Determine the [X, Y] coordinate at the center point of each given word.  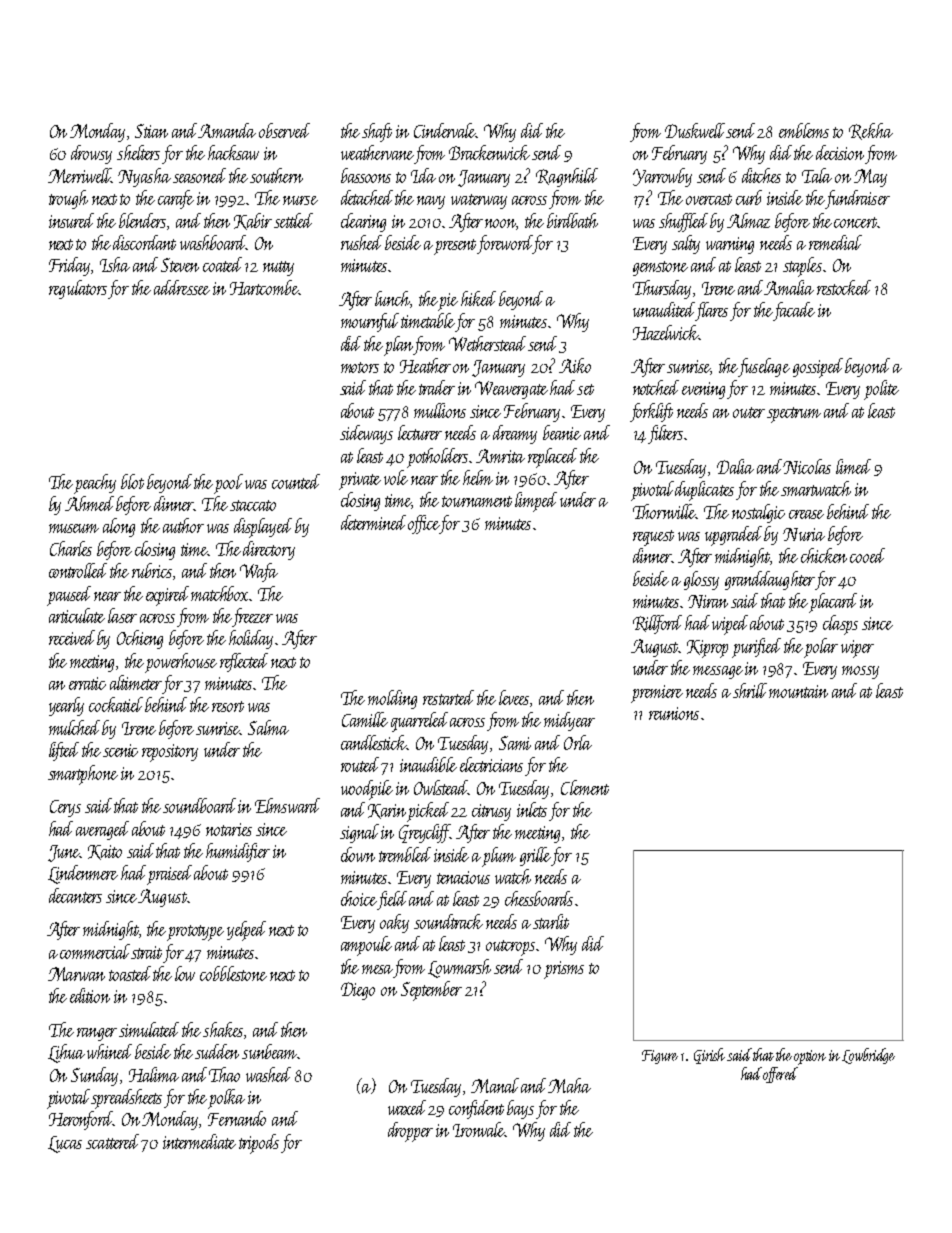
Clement [585, 787]
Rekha [871, 131]
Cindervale [445, 130]
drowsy [91, 154]
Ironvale [479, 1129]
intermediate [199, 1141]
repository [170, 753]
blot [132, 481]
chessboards [539, 898]
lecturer [420, 432]
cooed [867, 555]
